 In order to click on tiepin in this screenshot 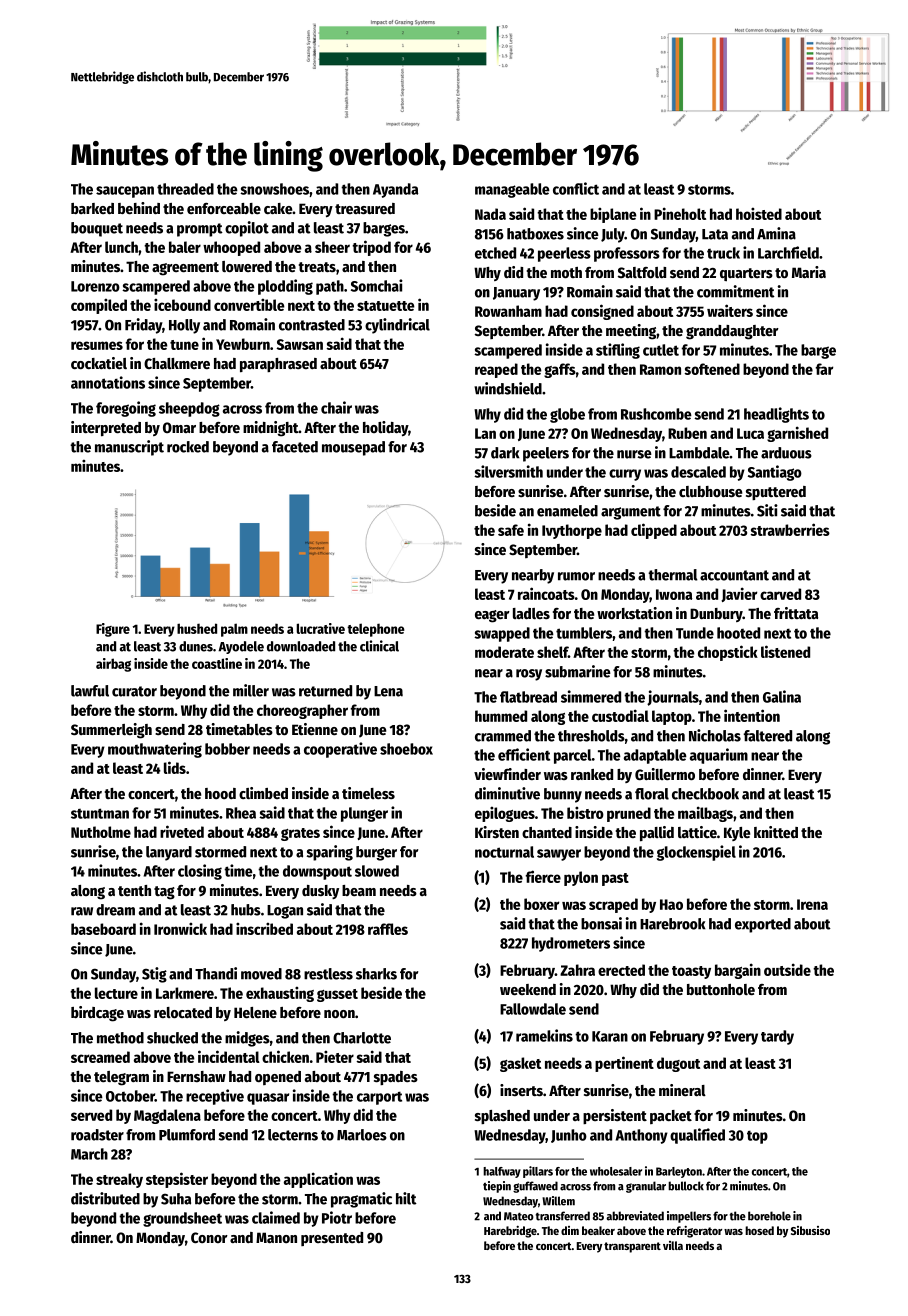, I will do `click(497, 1187)`.
